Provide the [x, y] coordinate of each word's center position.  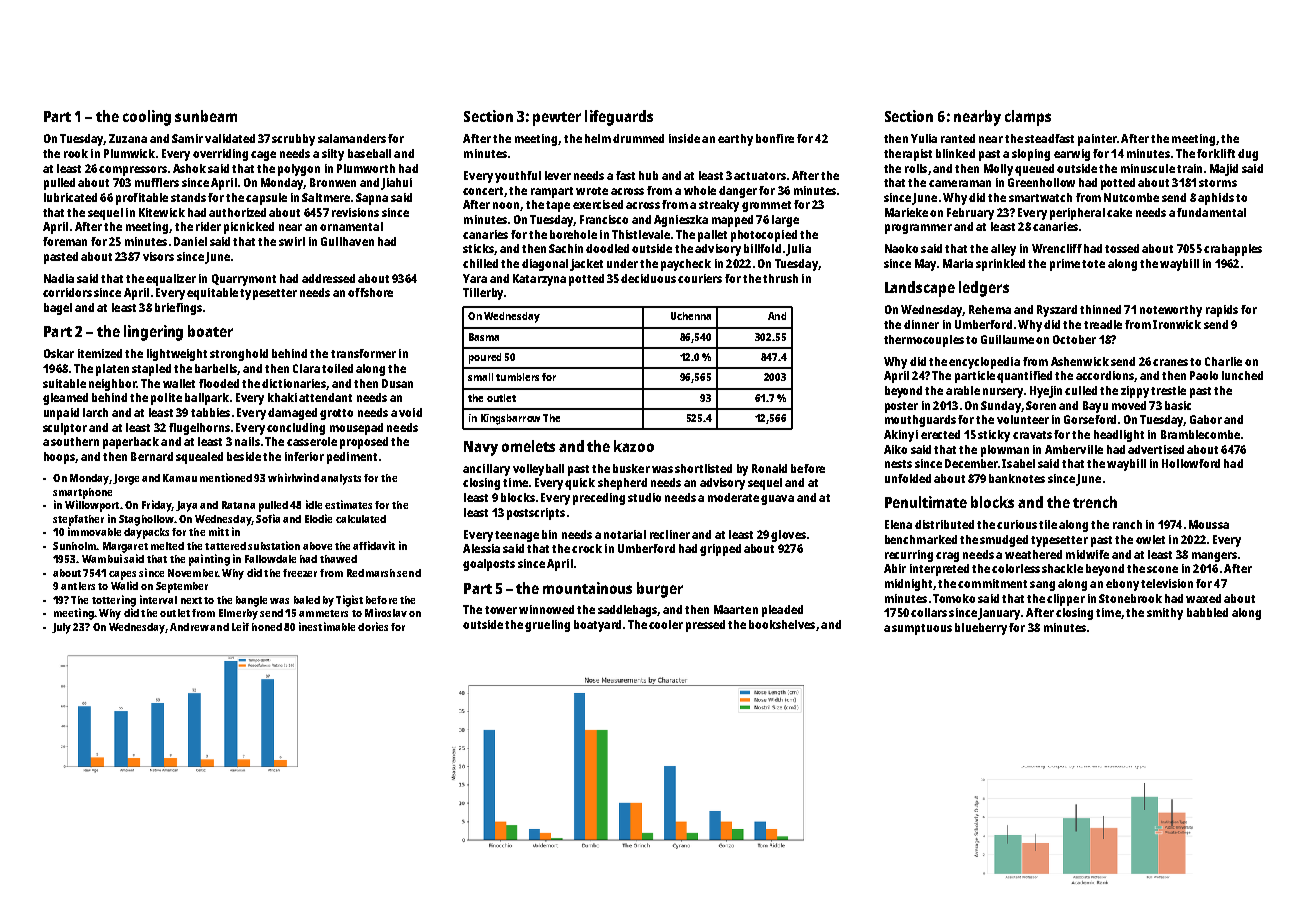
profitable [142, 199]
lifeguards [619, 118]
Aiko [895, 449]
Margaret [125, 547]
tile [1048, 524]
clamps [1028, 118]
